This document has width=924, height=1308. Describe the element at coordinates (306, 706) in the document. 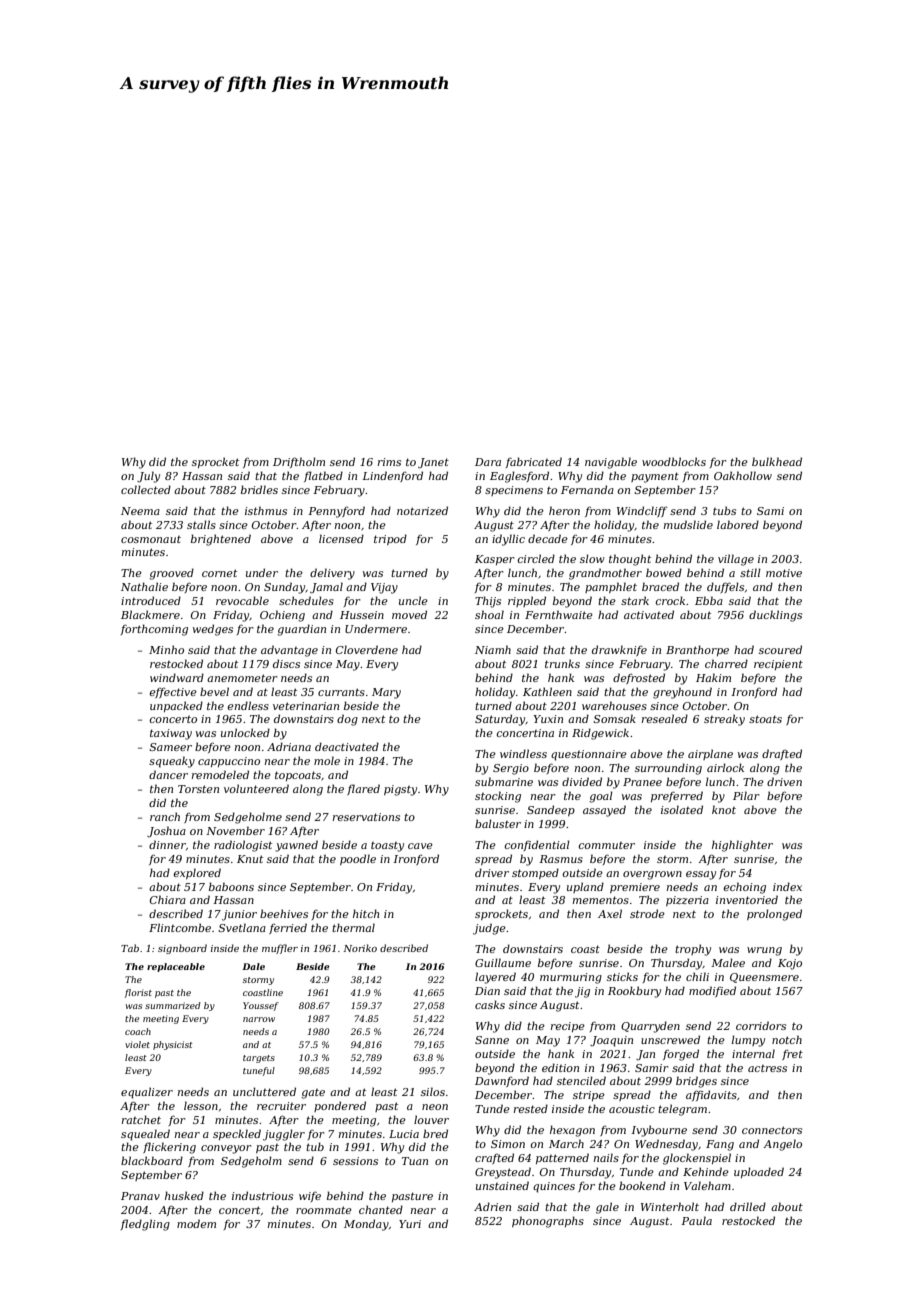

I see `veterinarian` at that location.
